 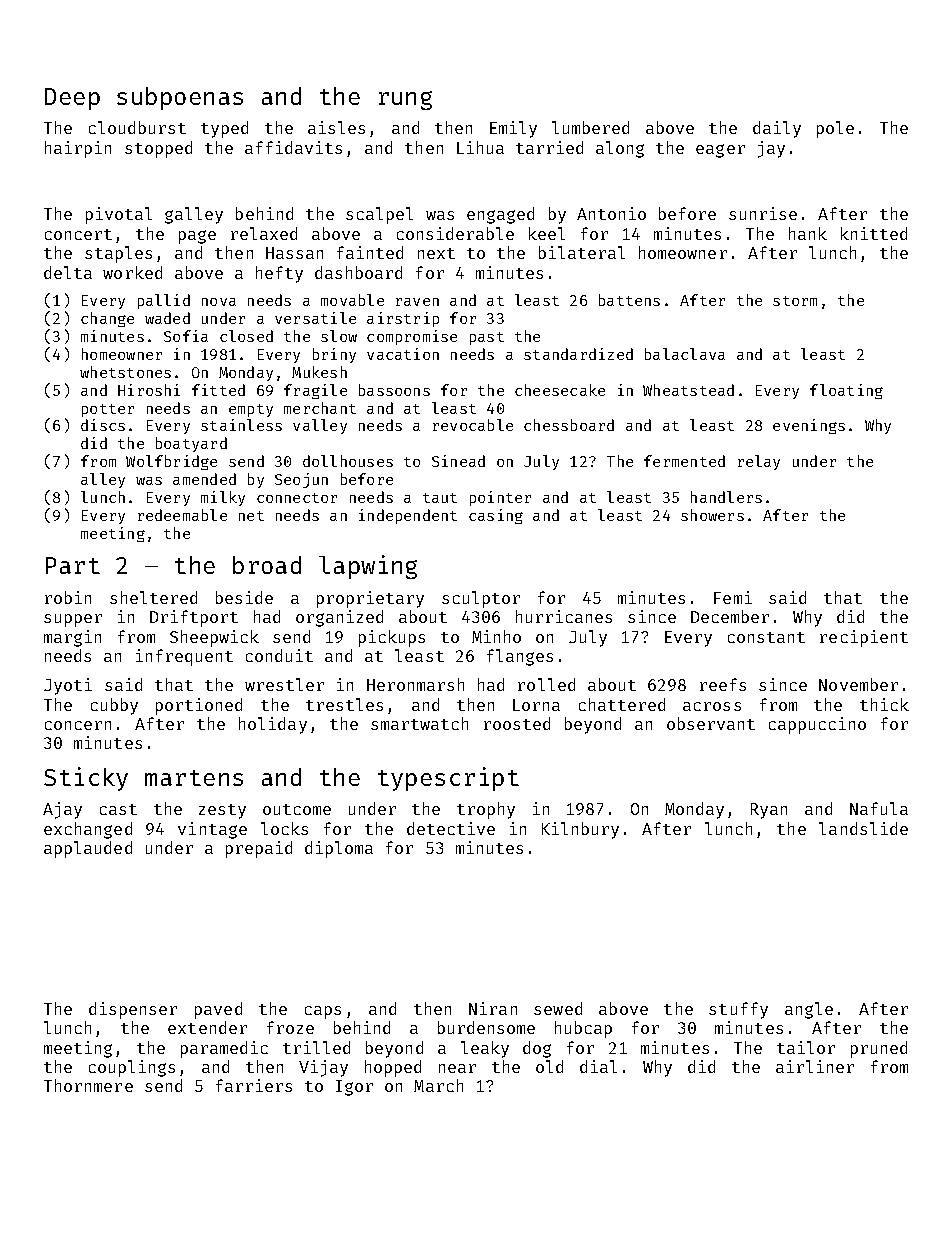 What do you see at coordinates (72, 99) in the document?
I see `Deep` at bounding box center [72, 99].
